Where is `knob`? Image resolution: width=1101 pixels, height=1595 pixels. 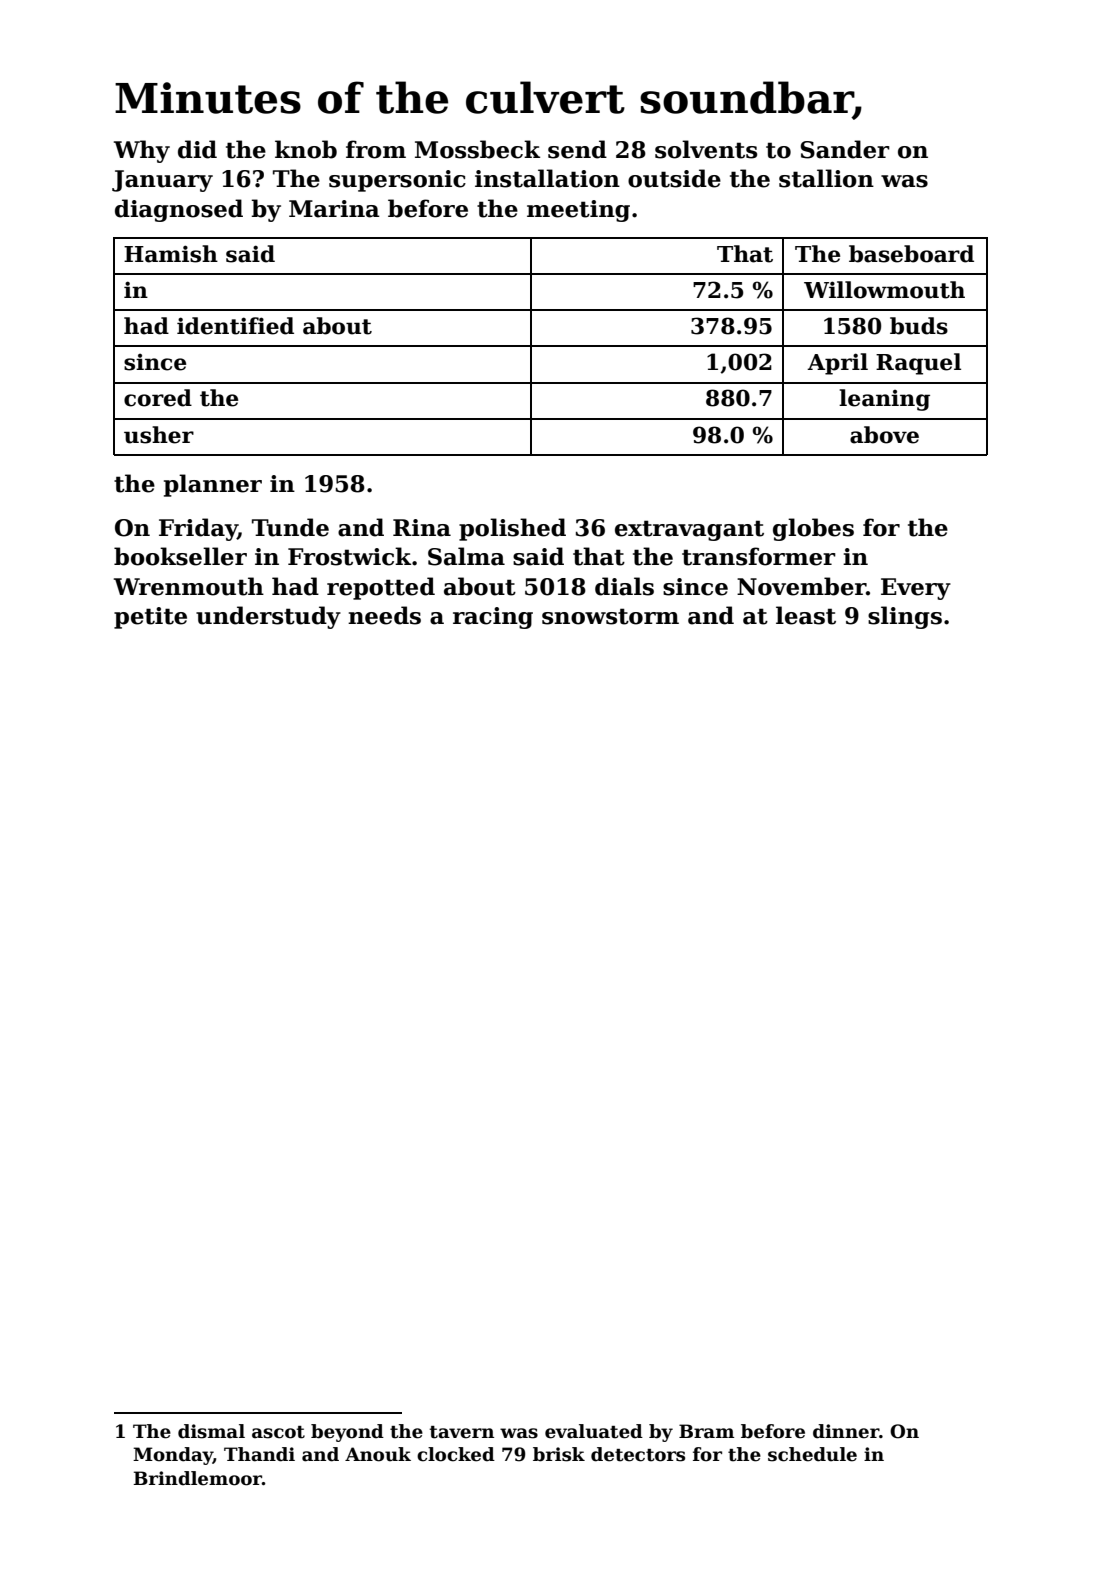
knob is located at coordinates (306, 149).
